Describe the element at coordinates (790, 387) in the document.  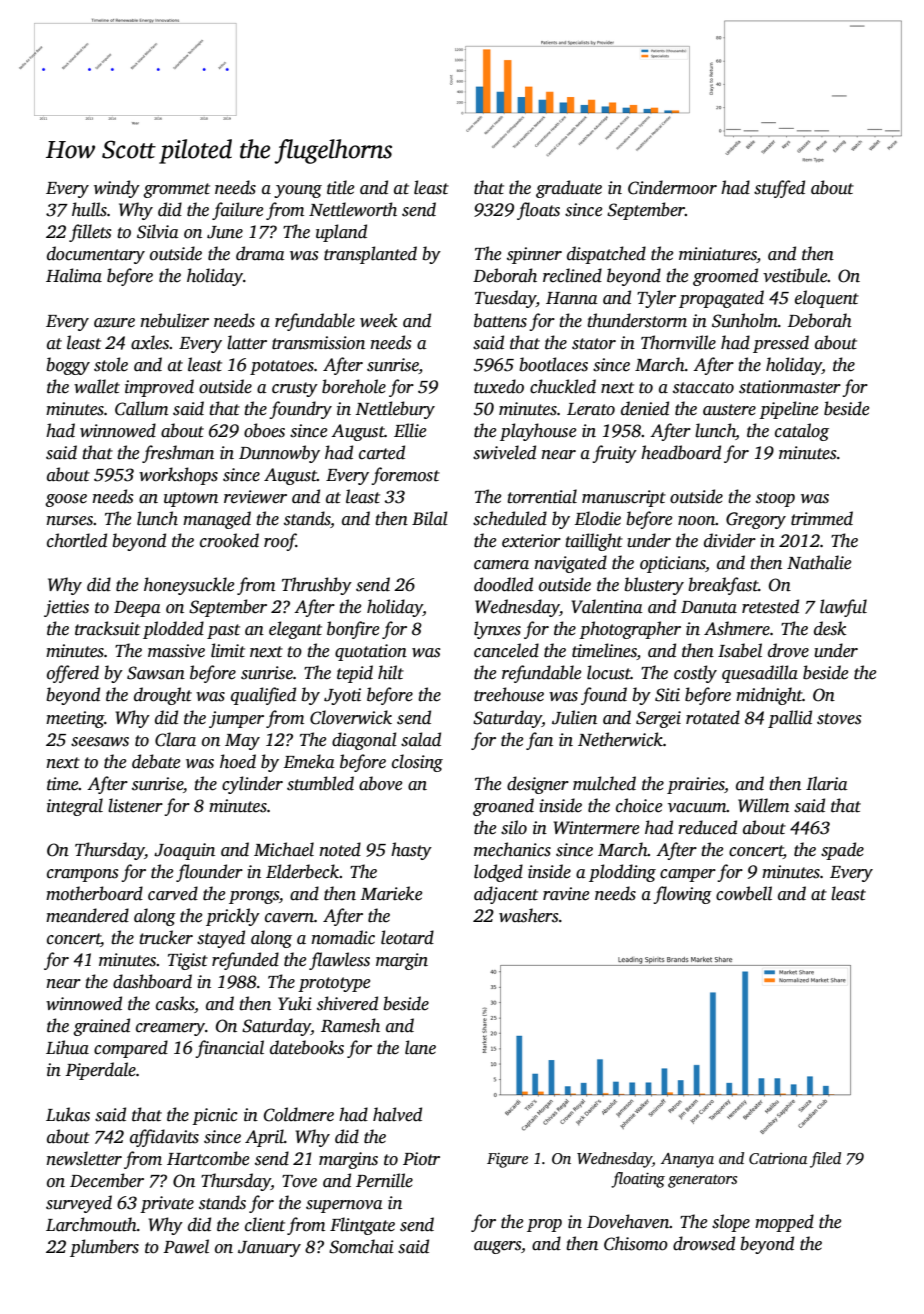
I see `stationmaster` at that location.
